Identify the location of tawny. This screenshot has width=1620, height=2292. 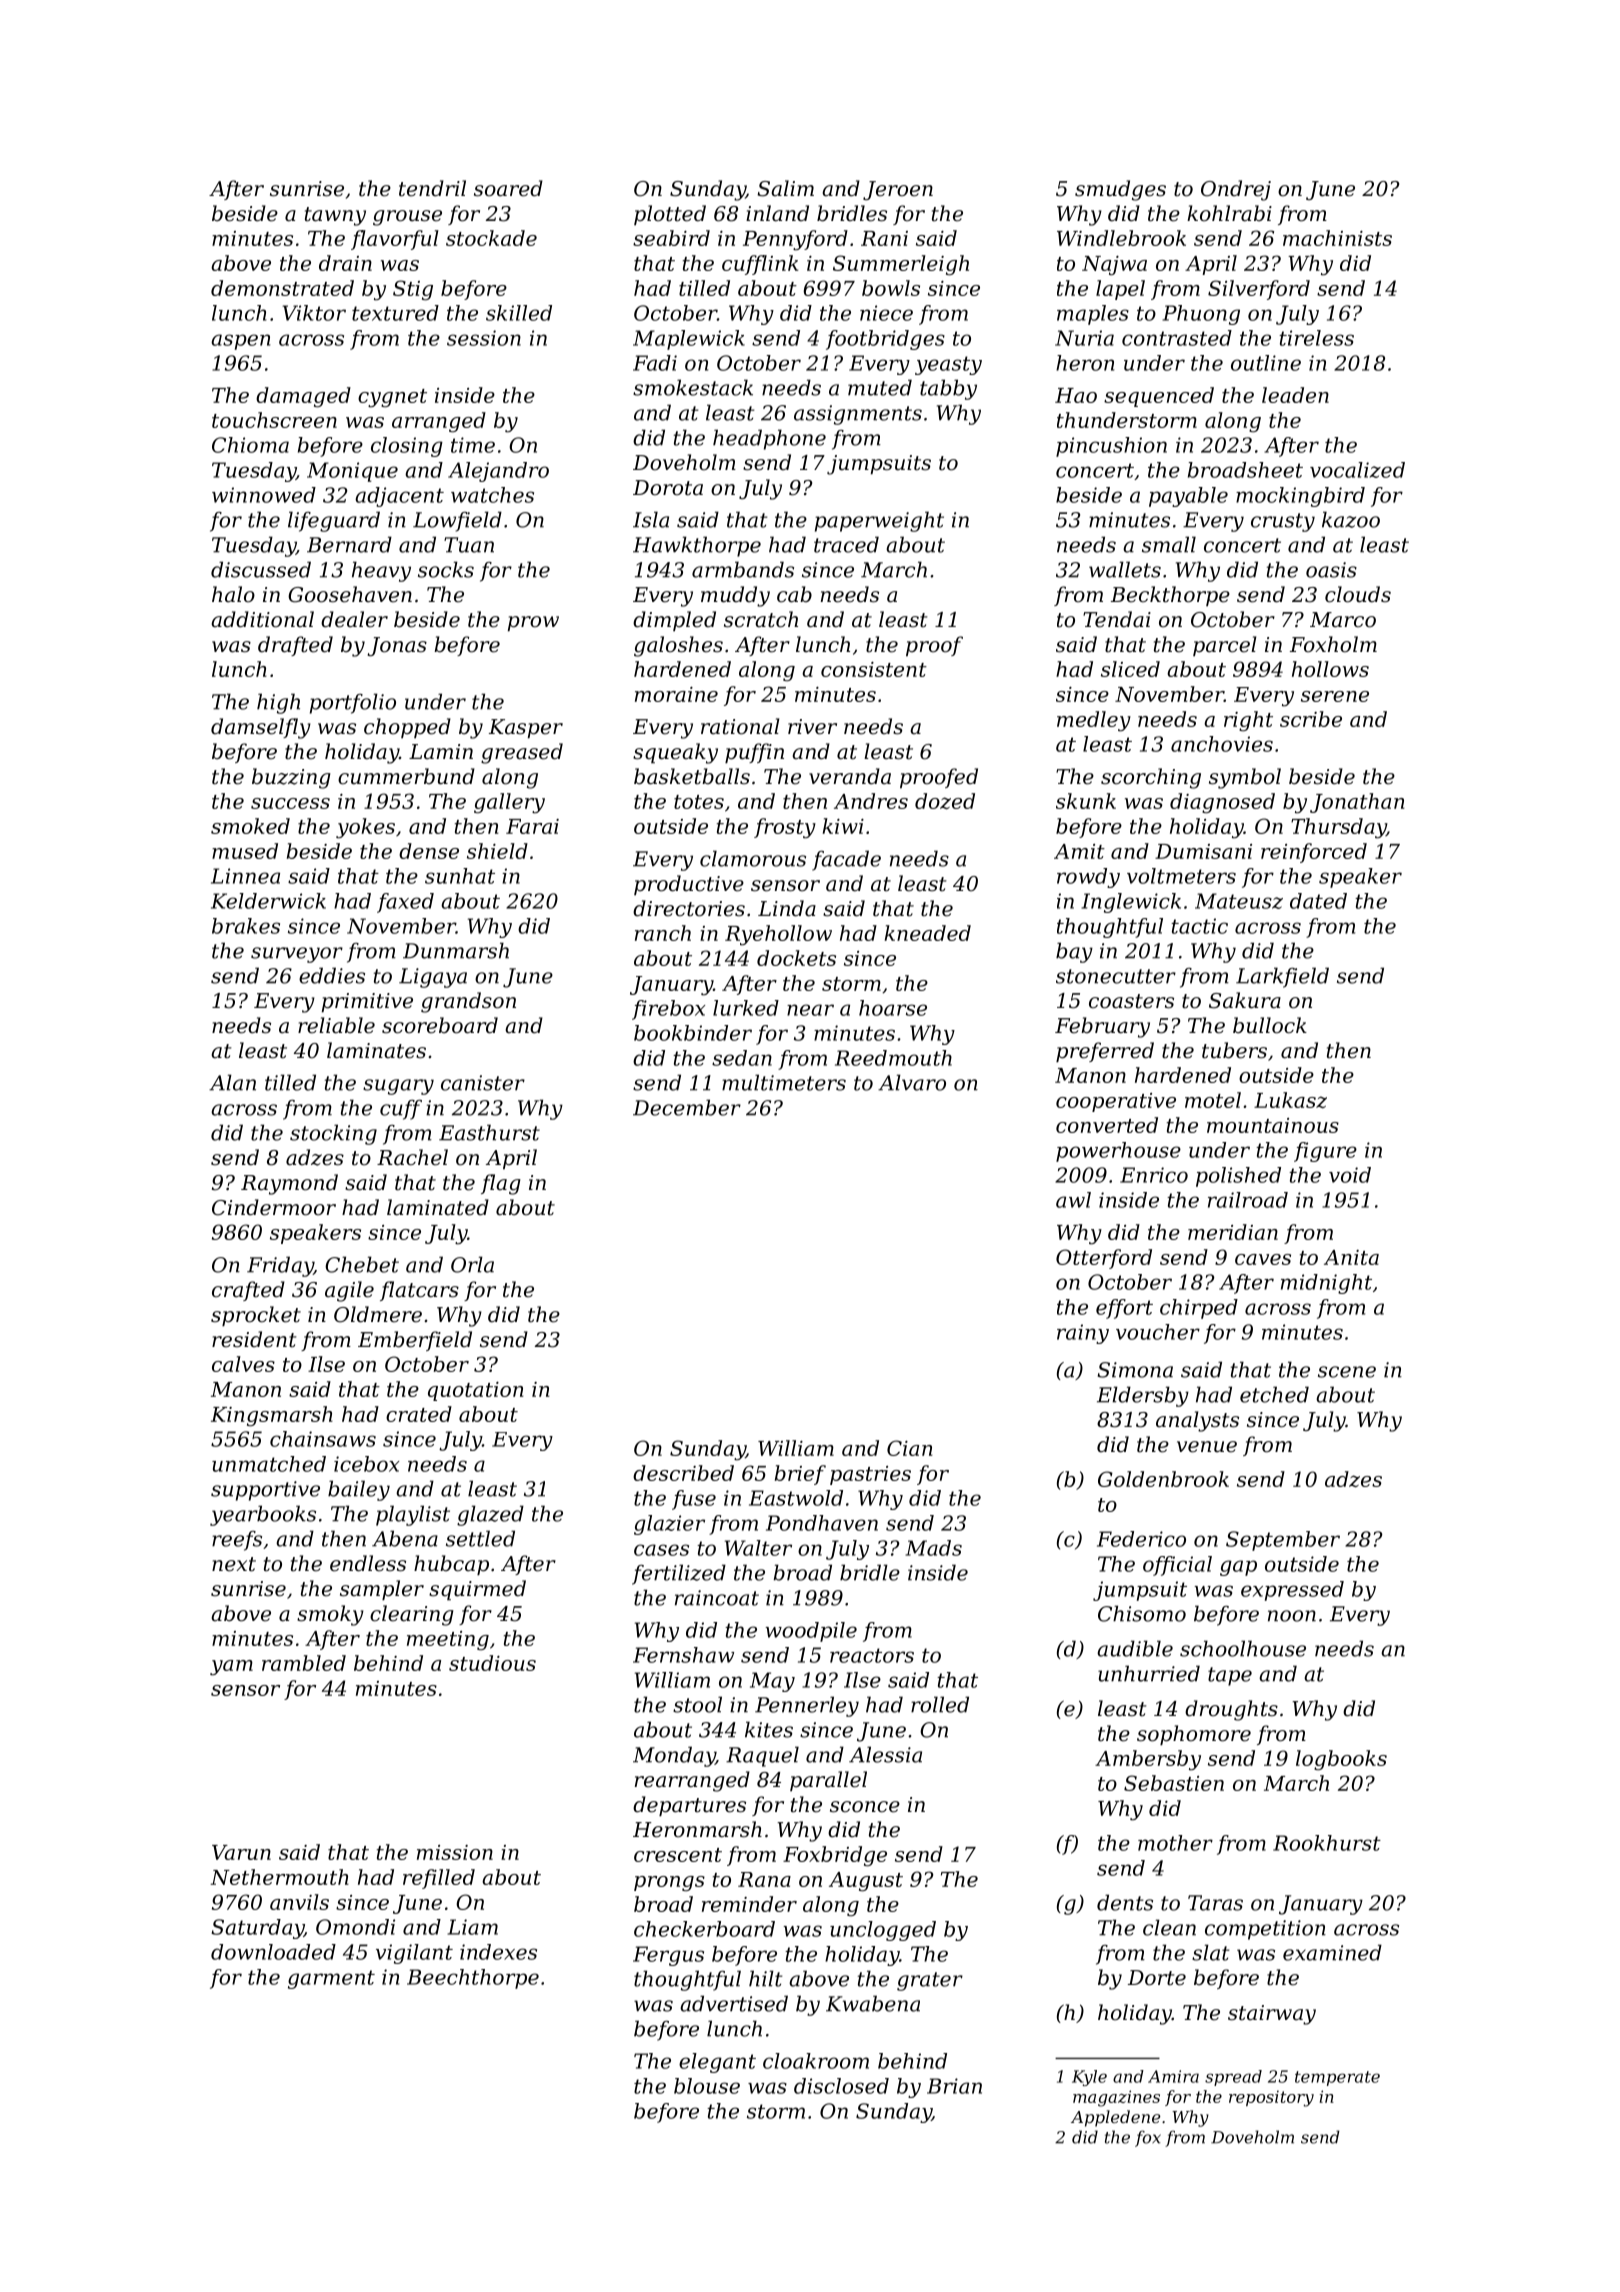
(335, 216).
